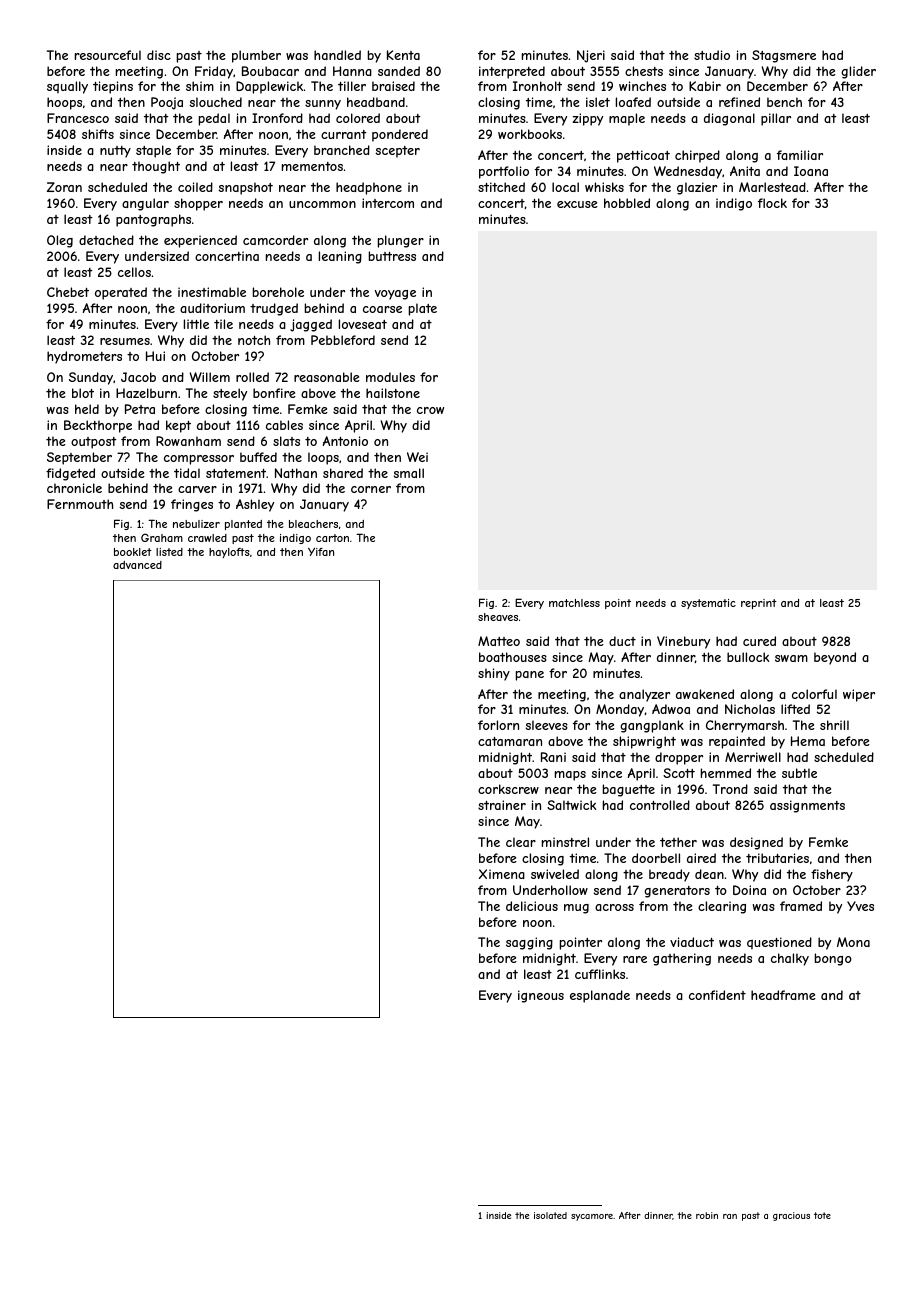 Image resolution: width=924 pixels, height=1308 pixels. Describe the element at coordinates (791, 1216) in the page. I see `gracious` at that location.
